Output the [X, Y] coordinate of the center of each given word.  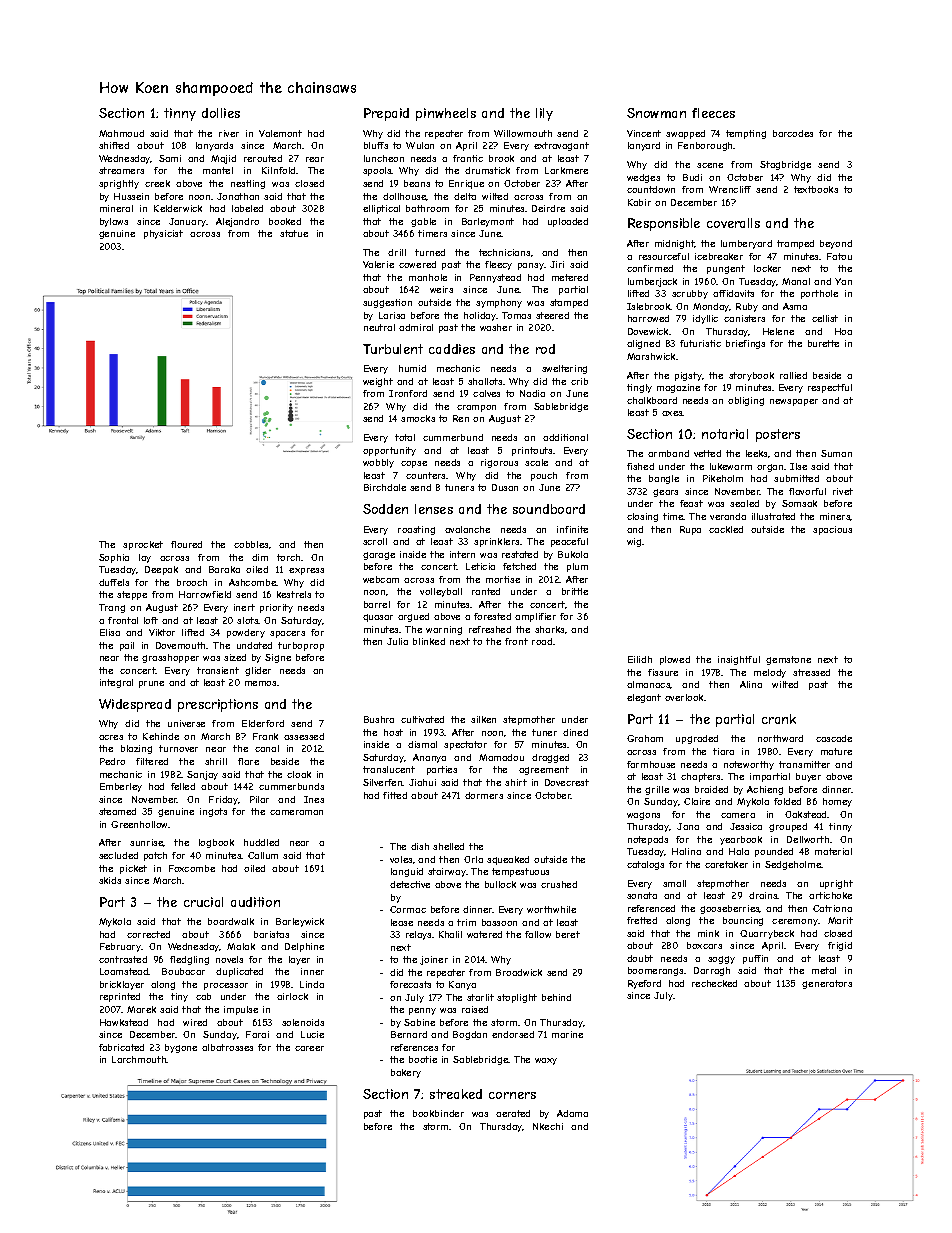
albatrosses [227, 1047]
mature [836, 751]
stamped [569, 303]
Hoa [843, 331]
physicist [163, 234]
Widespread [135, 705]
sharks [549, 629]
